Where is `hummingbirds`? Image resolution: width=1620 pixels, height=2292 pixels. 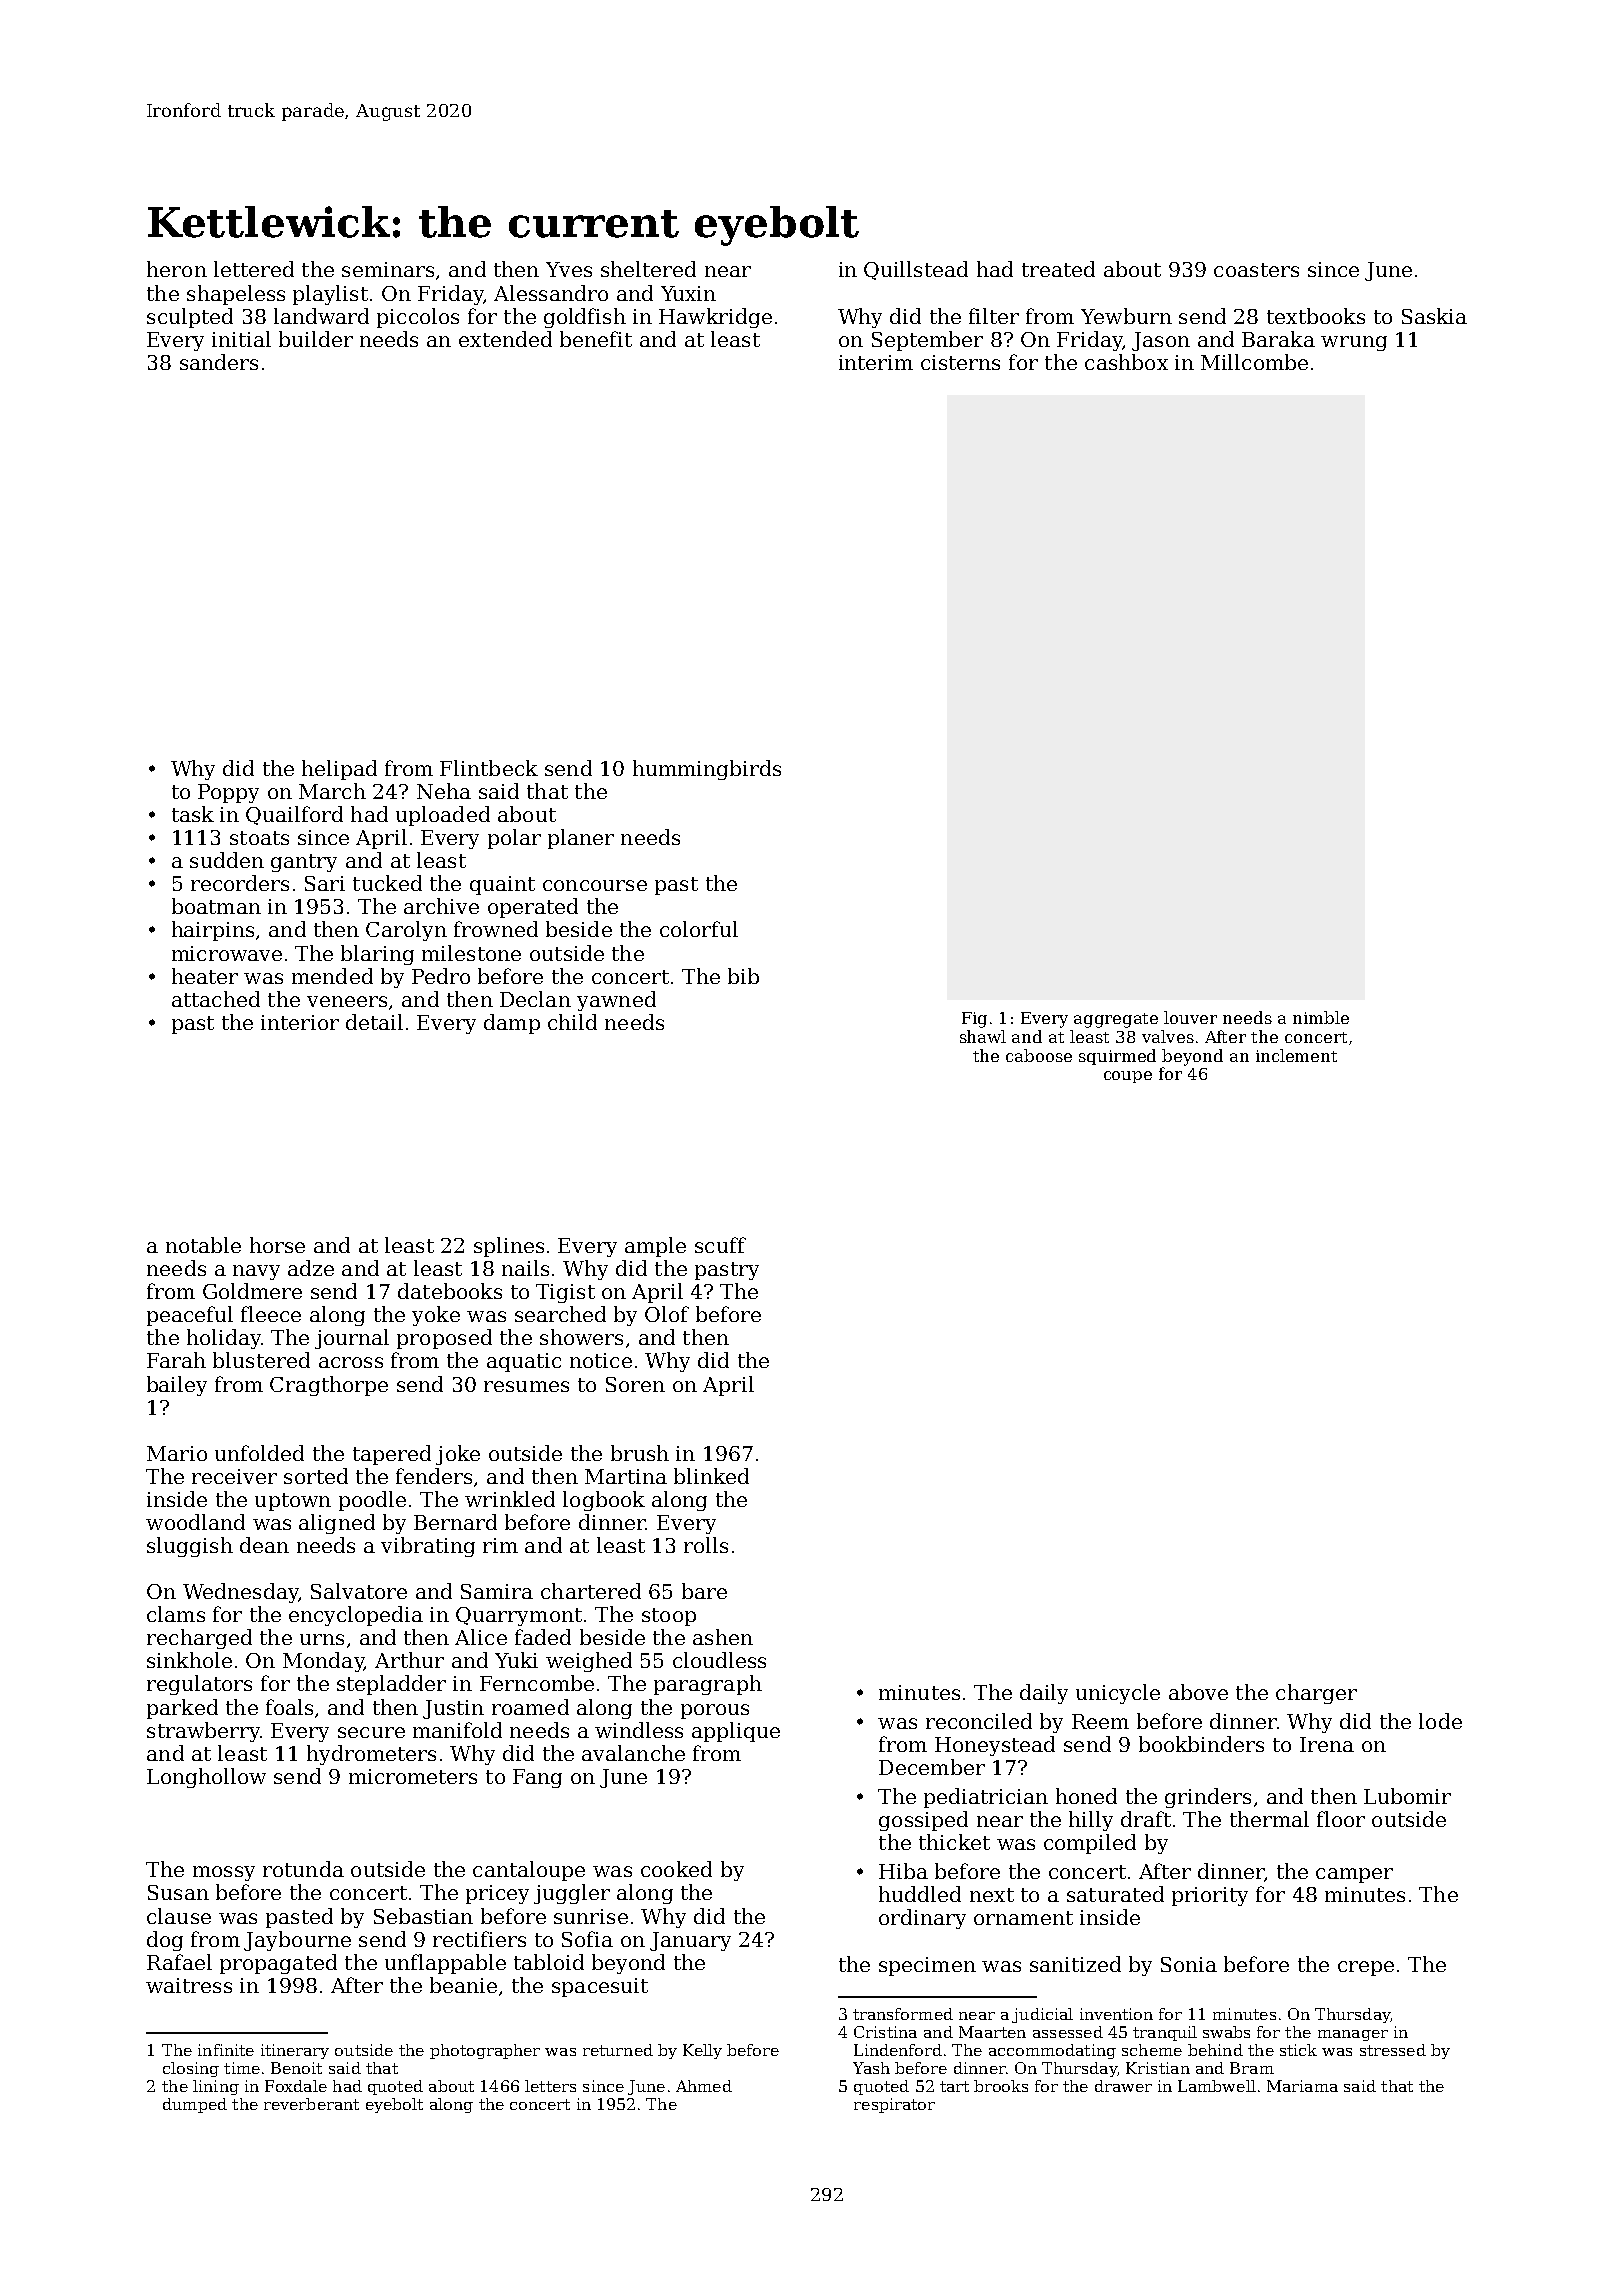 hummingbirds is located at coordinates (707, 770).
